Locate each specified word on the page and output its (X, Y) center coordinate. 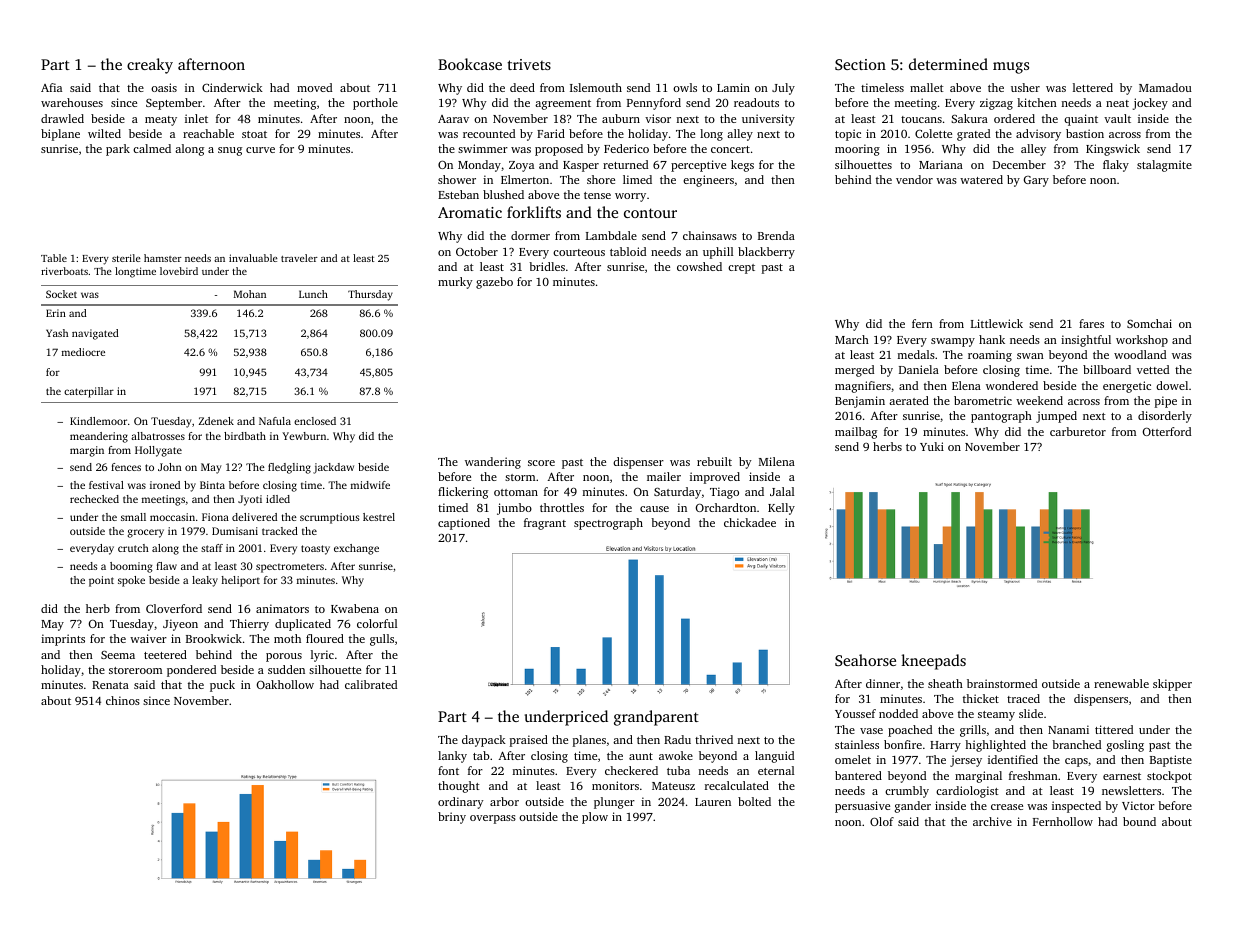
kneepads (933, 662)
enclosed (315, 421)
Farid (551, 133)
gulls (382, 640)
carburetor (1078, 431)
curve (260, 150)
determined (948, 64)
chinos (123, 700)
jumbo (514, 509)
